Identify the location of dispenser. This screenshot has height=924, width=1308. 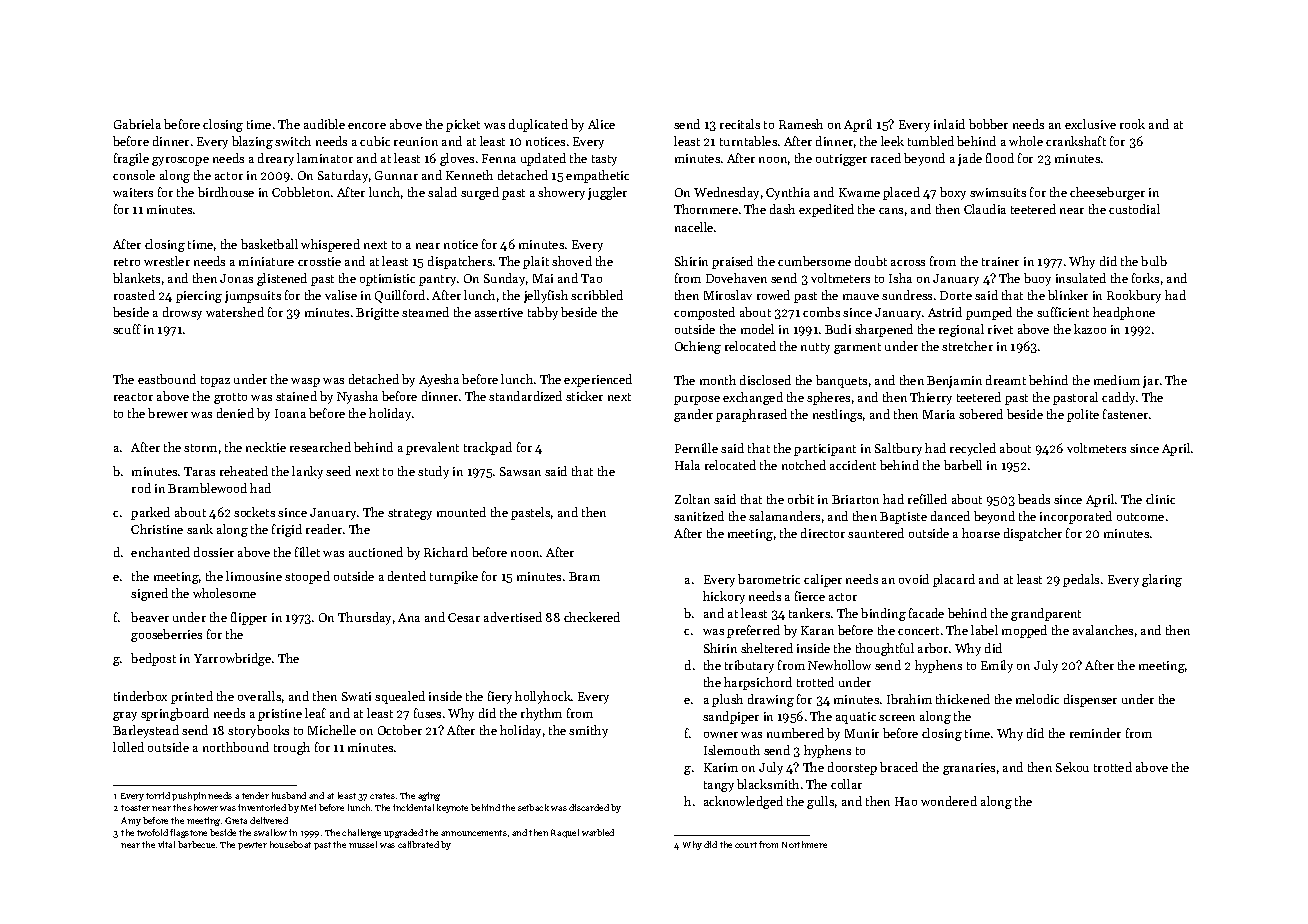
(1090, 700).
